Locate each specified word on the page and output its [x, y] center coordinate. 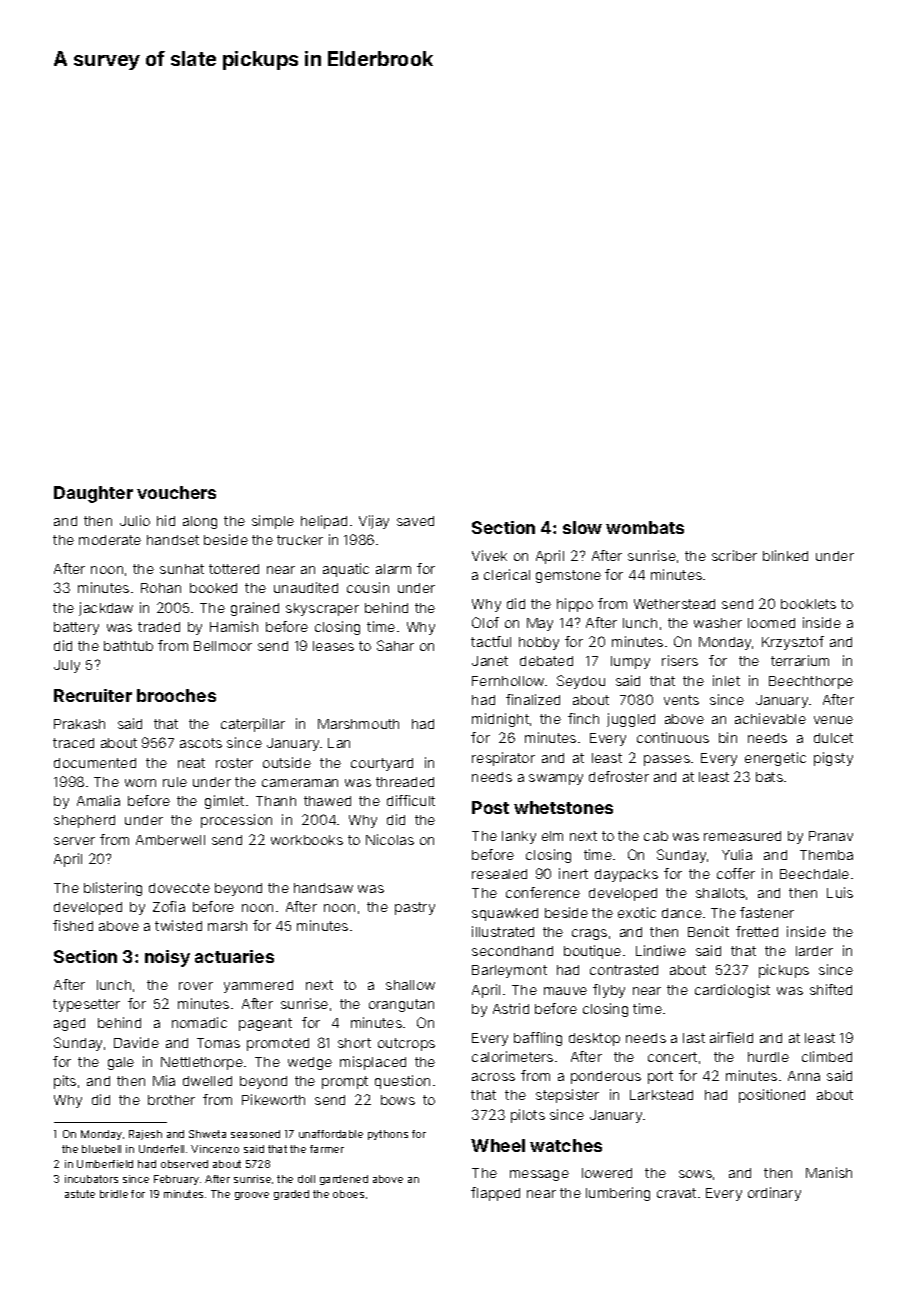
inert [573, 873]
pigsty [833, 759]
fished [73, 925]
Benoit [708, 931]
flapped [495, 1194]
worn [140, 783]
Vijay [374, 522]
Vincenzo [215, 1149]
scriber [734, 555]
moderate [110, 540]
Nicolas [390, 839]
